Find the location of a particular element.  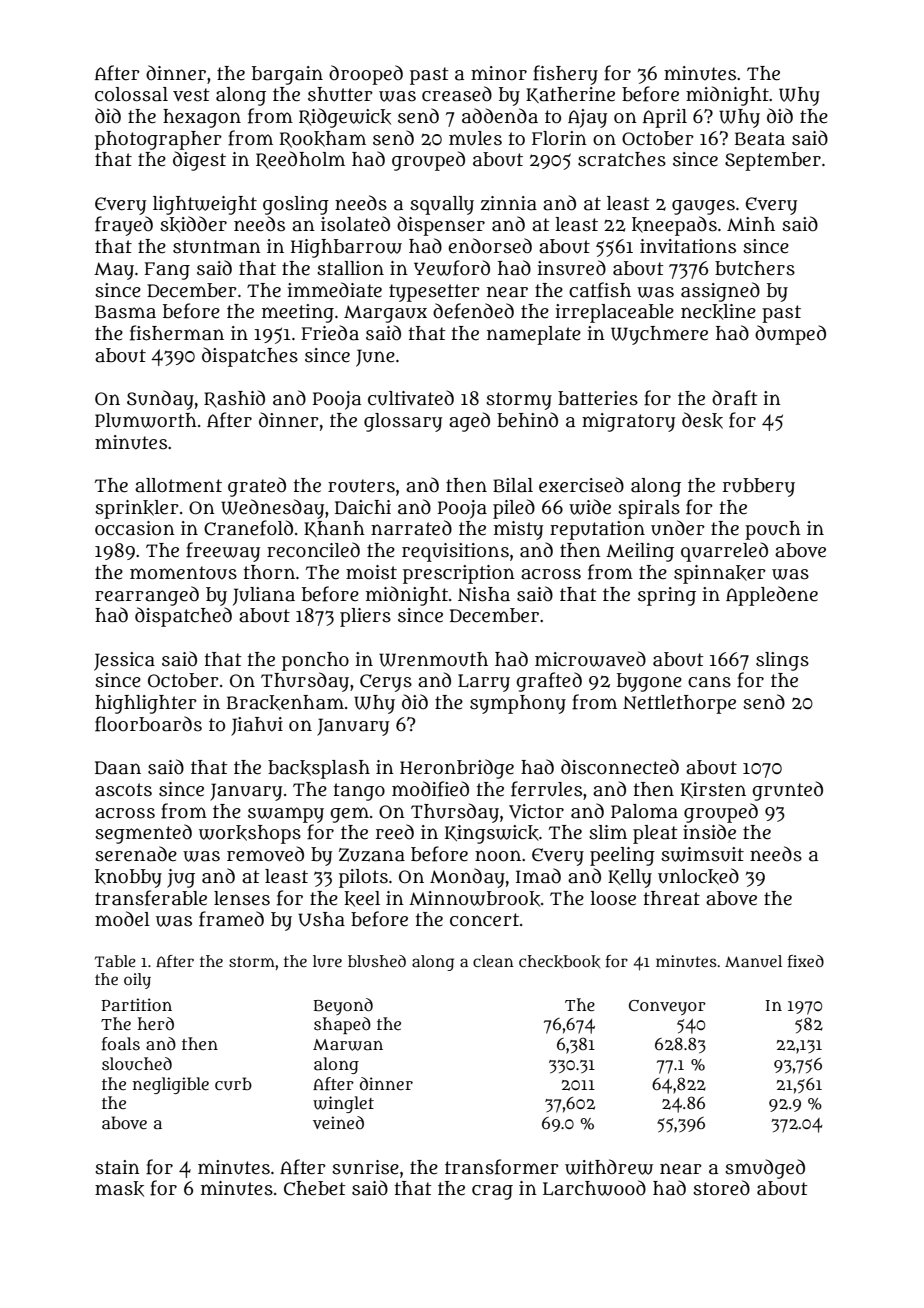

Conveyor is located at coordinates (667, 1007).
